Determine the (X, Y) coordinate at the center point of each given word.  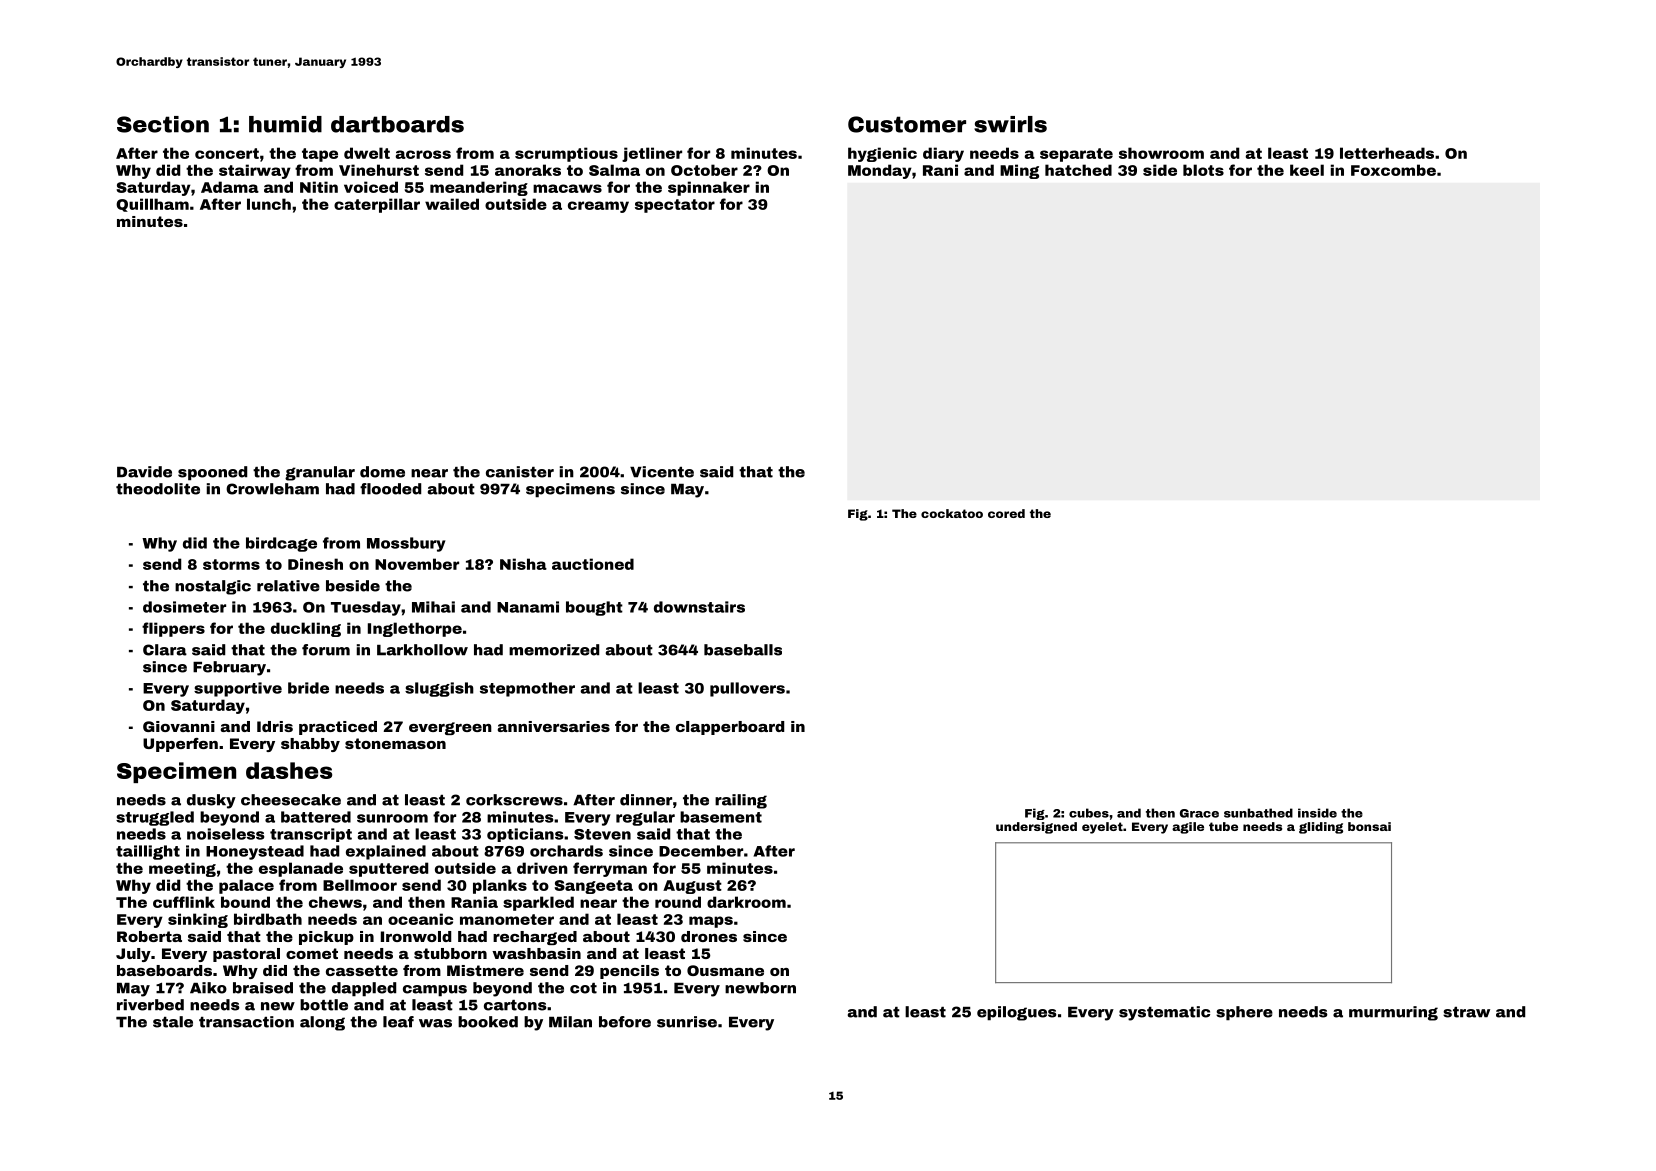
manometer (507, 919)
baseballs (743, 650)
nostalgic (213, 587)
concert (227, 153)
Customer (907, 124)
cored (1006, 513)
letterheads (1387, 153)
